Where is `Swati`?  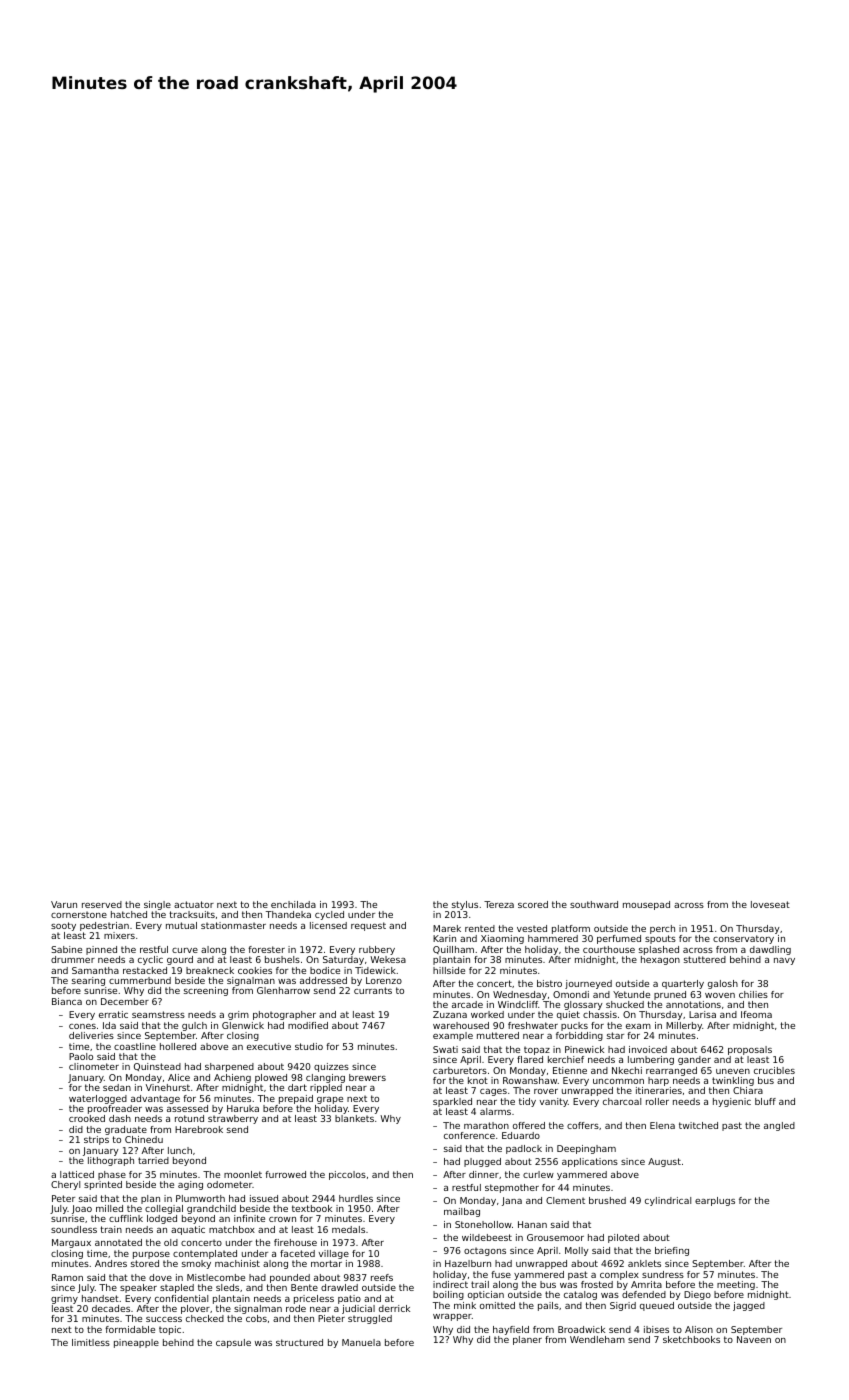
Swati is located at coordinates (445, 1049).
